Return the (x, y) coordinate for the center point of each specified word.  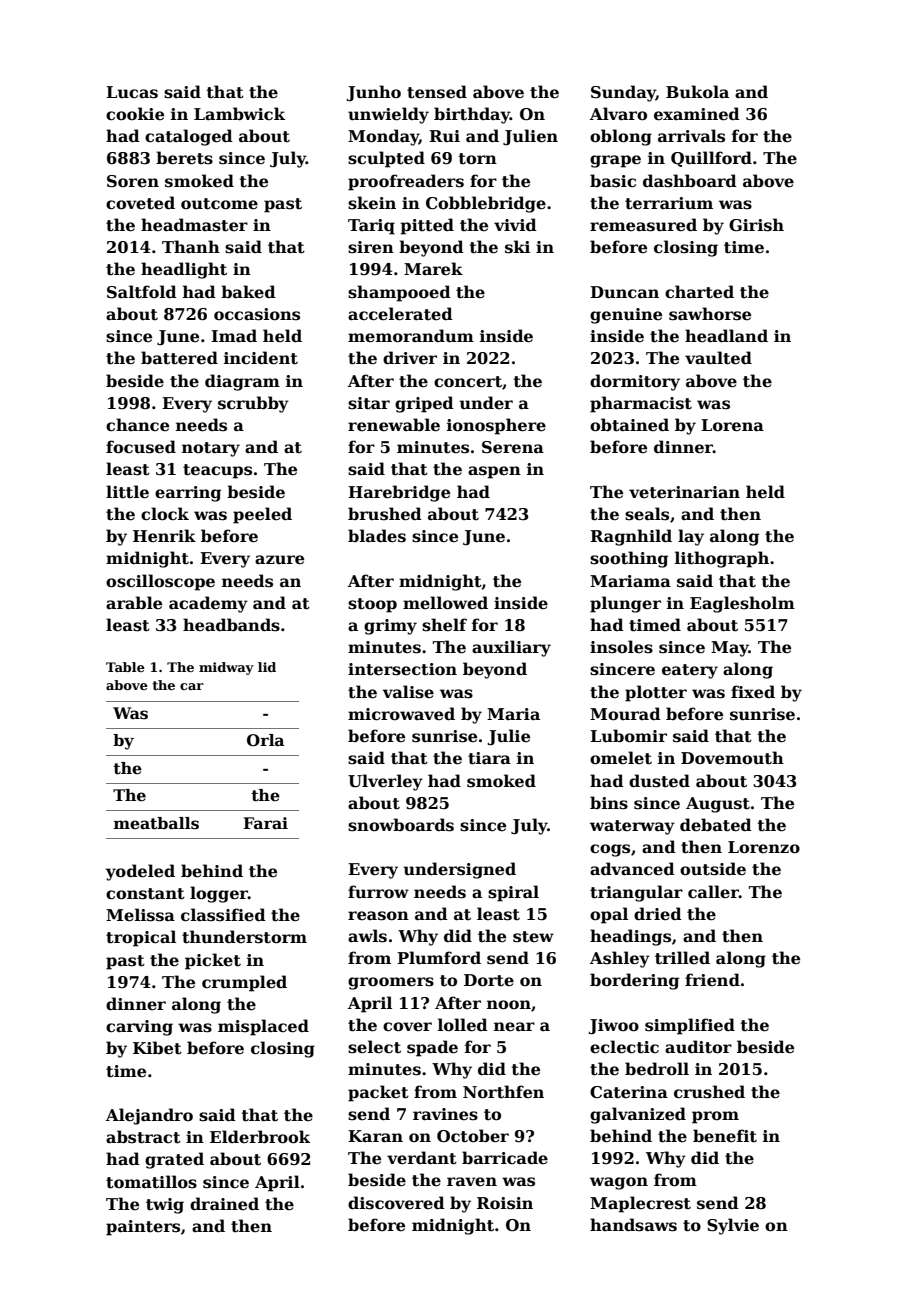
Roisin (505, 1203)
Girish (756, 225)
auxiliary (511, 648)
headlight (184, 270)
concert (468, 382)
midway (226, 668)
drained (224, 1204)
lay (691, 537)
